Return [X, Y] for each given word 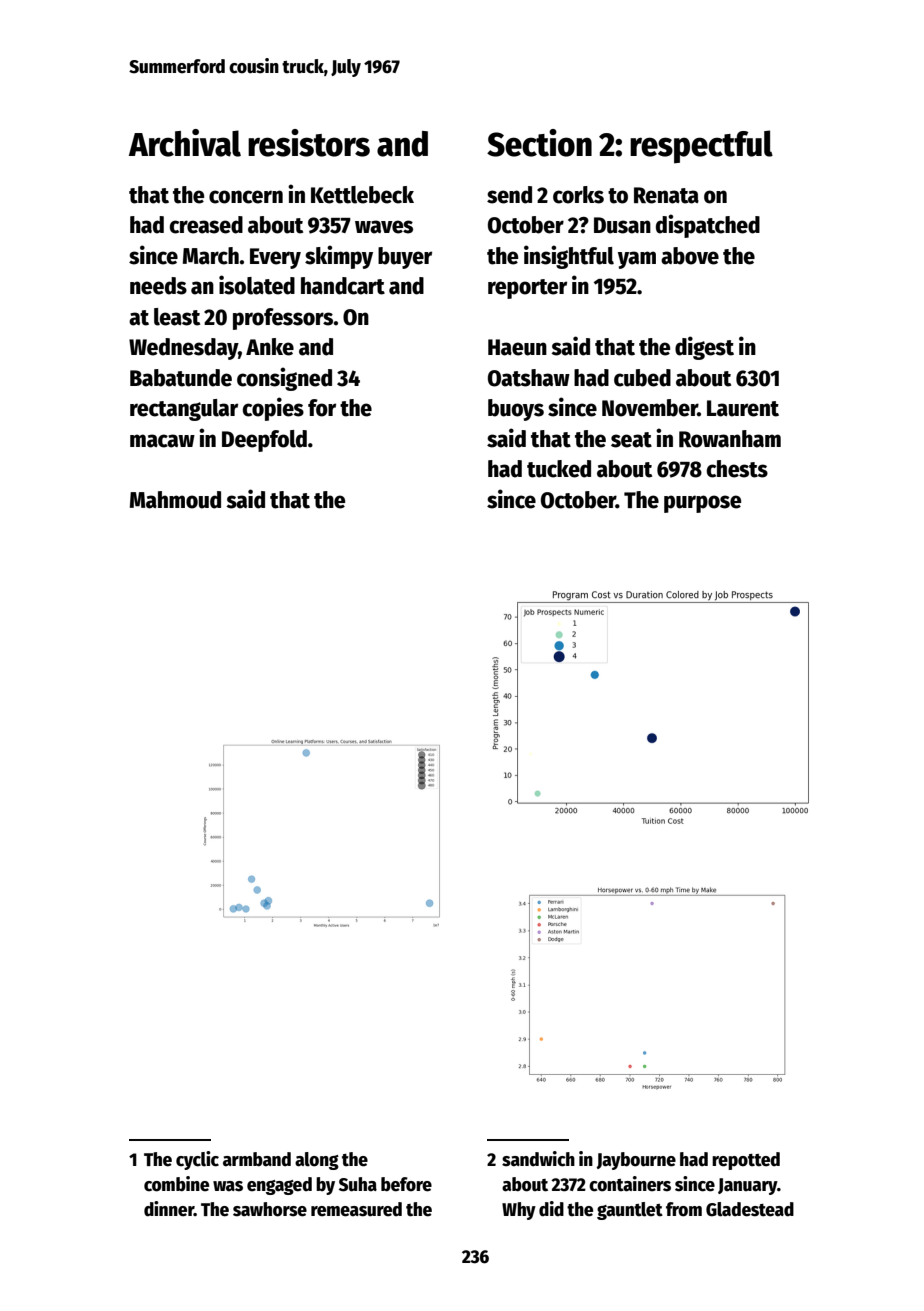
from [684, 1209]
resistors [309, 143]
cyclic [197, 1160]
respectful [701, 147]
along [317, 1161]
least [177, 317]
